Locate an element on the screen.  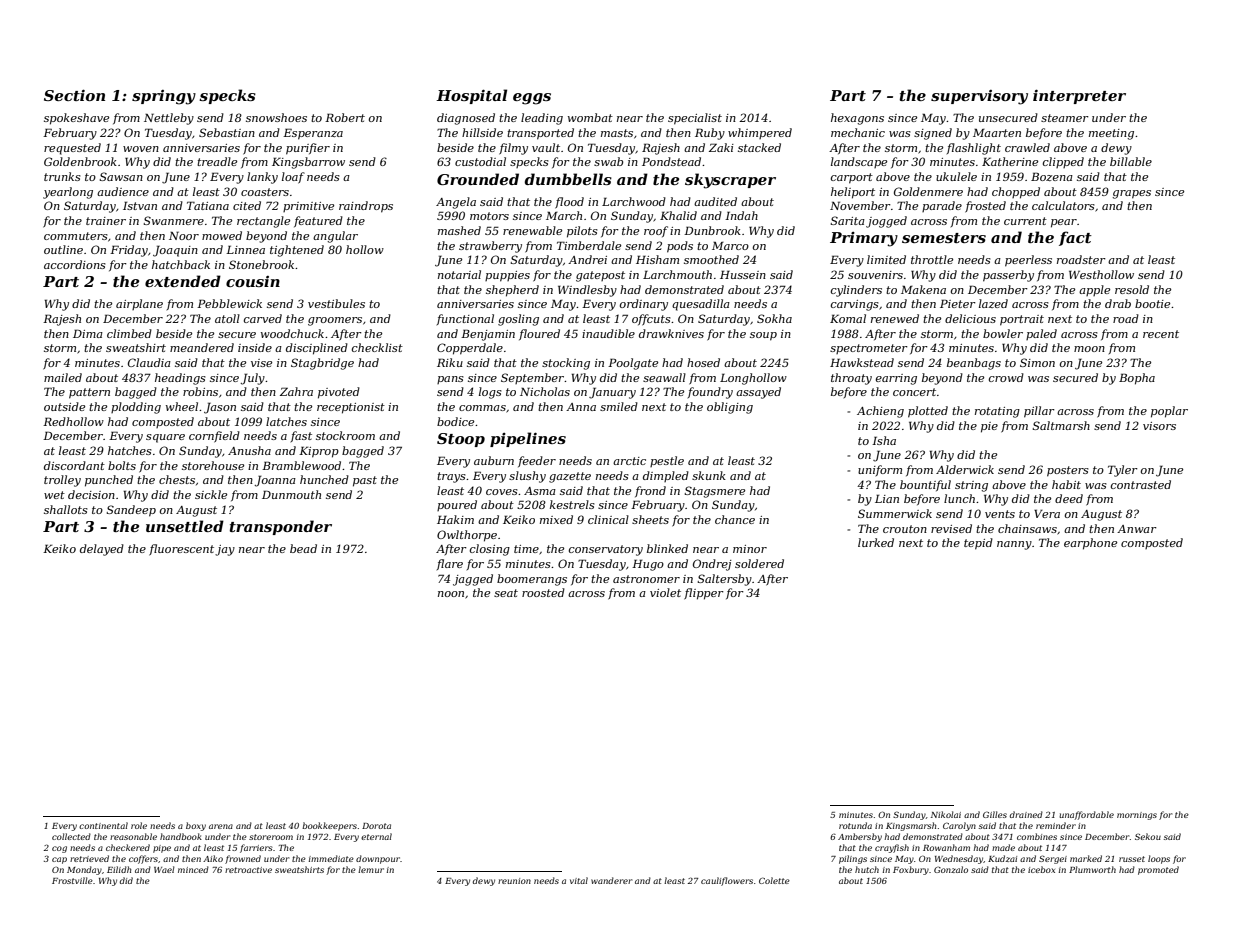
role is located at coordinates (139, 825).
